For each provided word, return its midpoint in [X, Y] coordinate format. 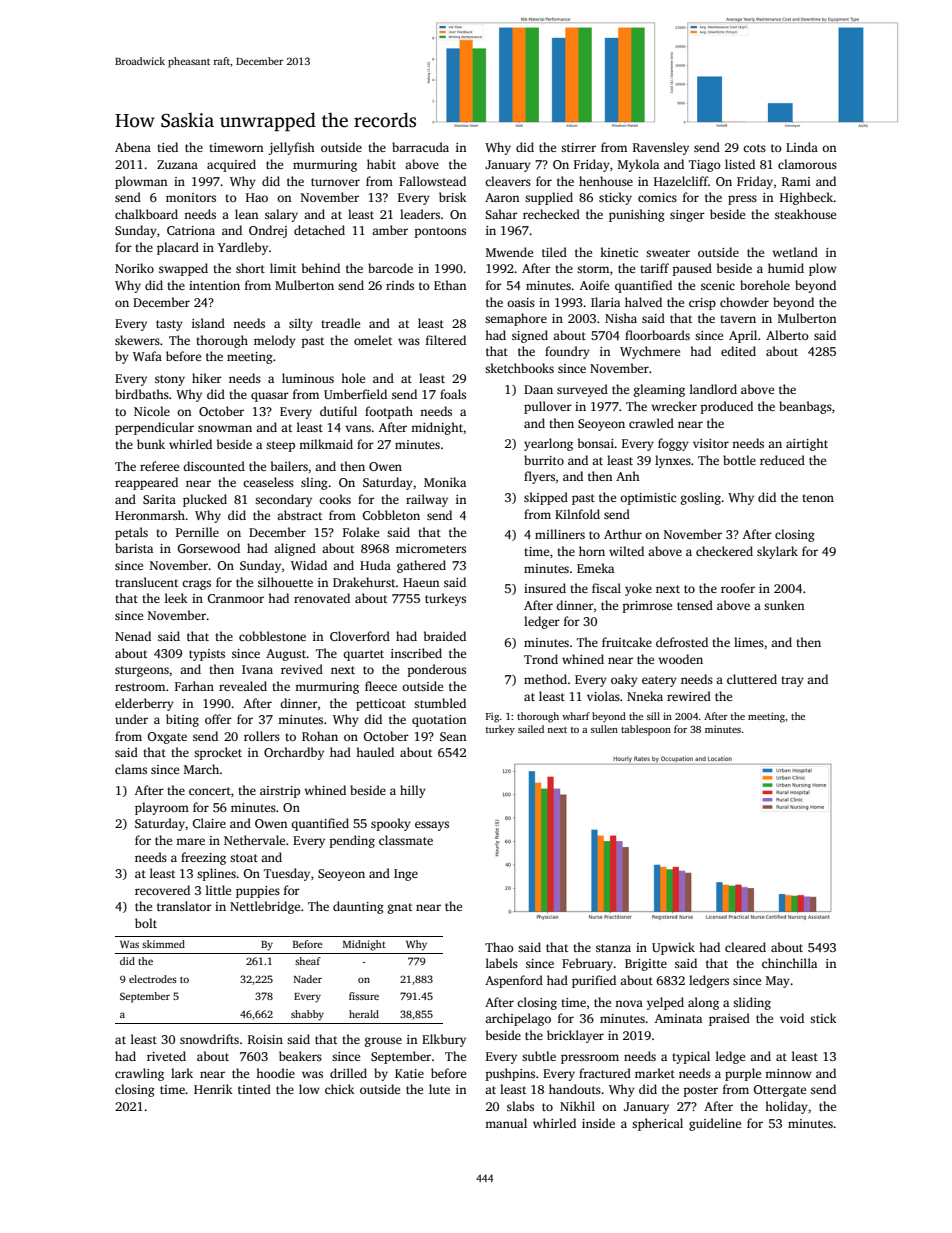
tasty [169, 325]
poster [700, 1091]
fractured [605, 1073]
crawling [139, 1074]
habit [381, 164]
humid [786, 268]
